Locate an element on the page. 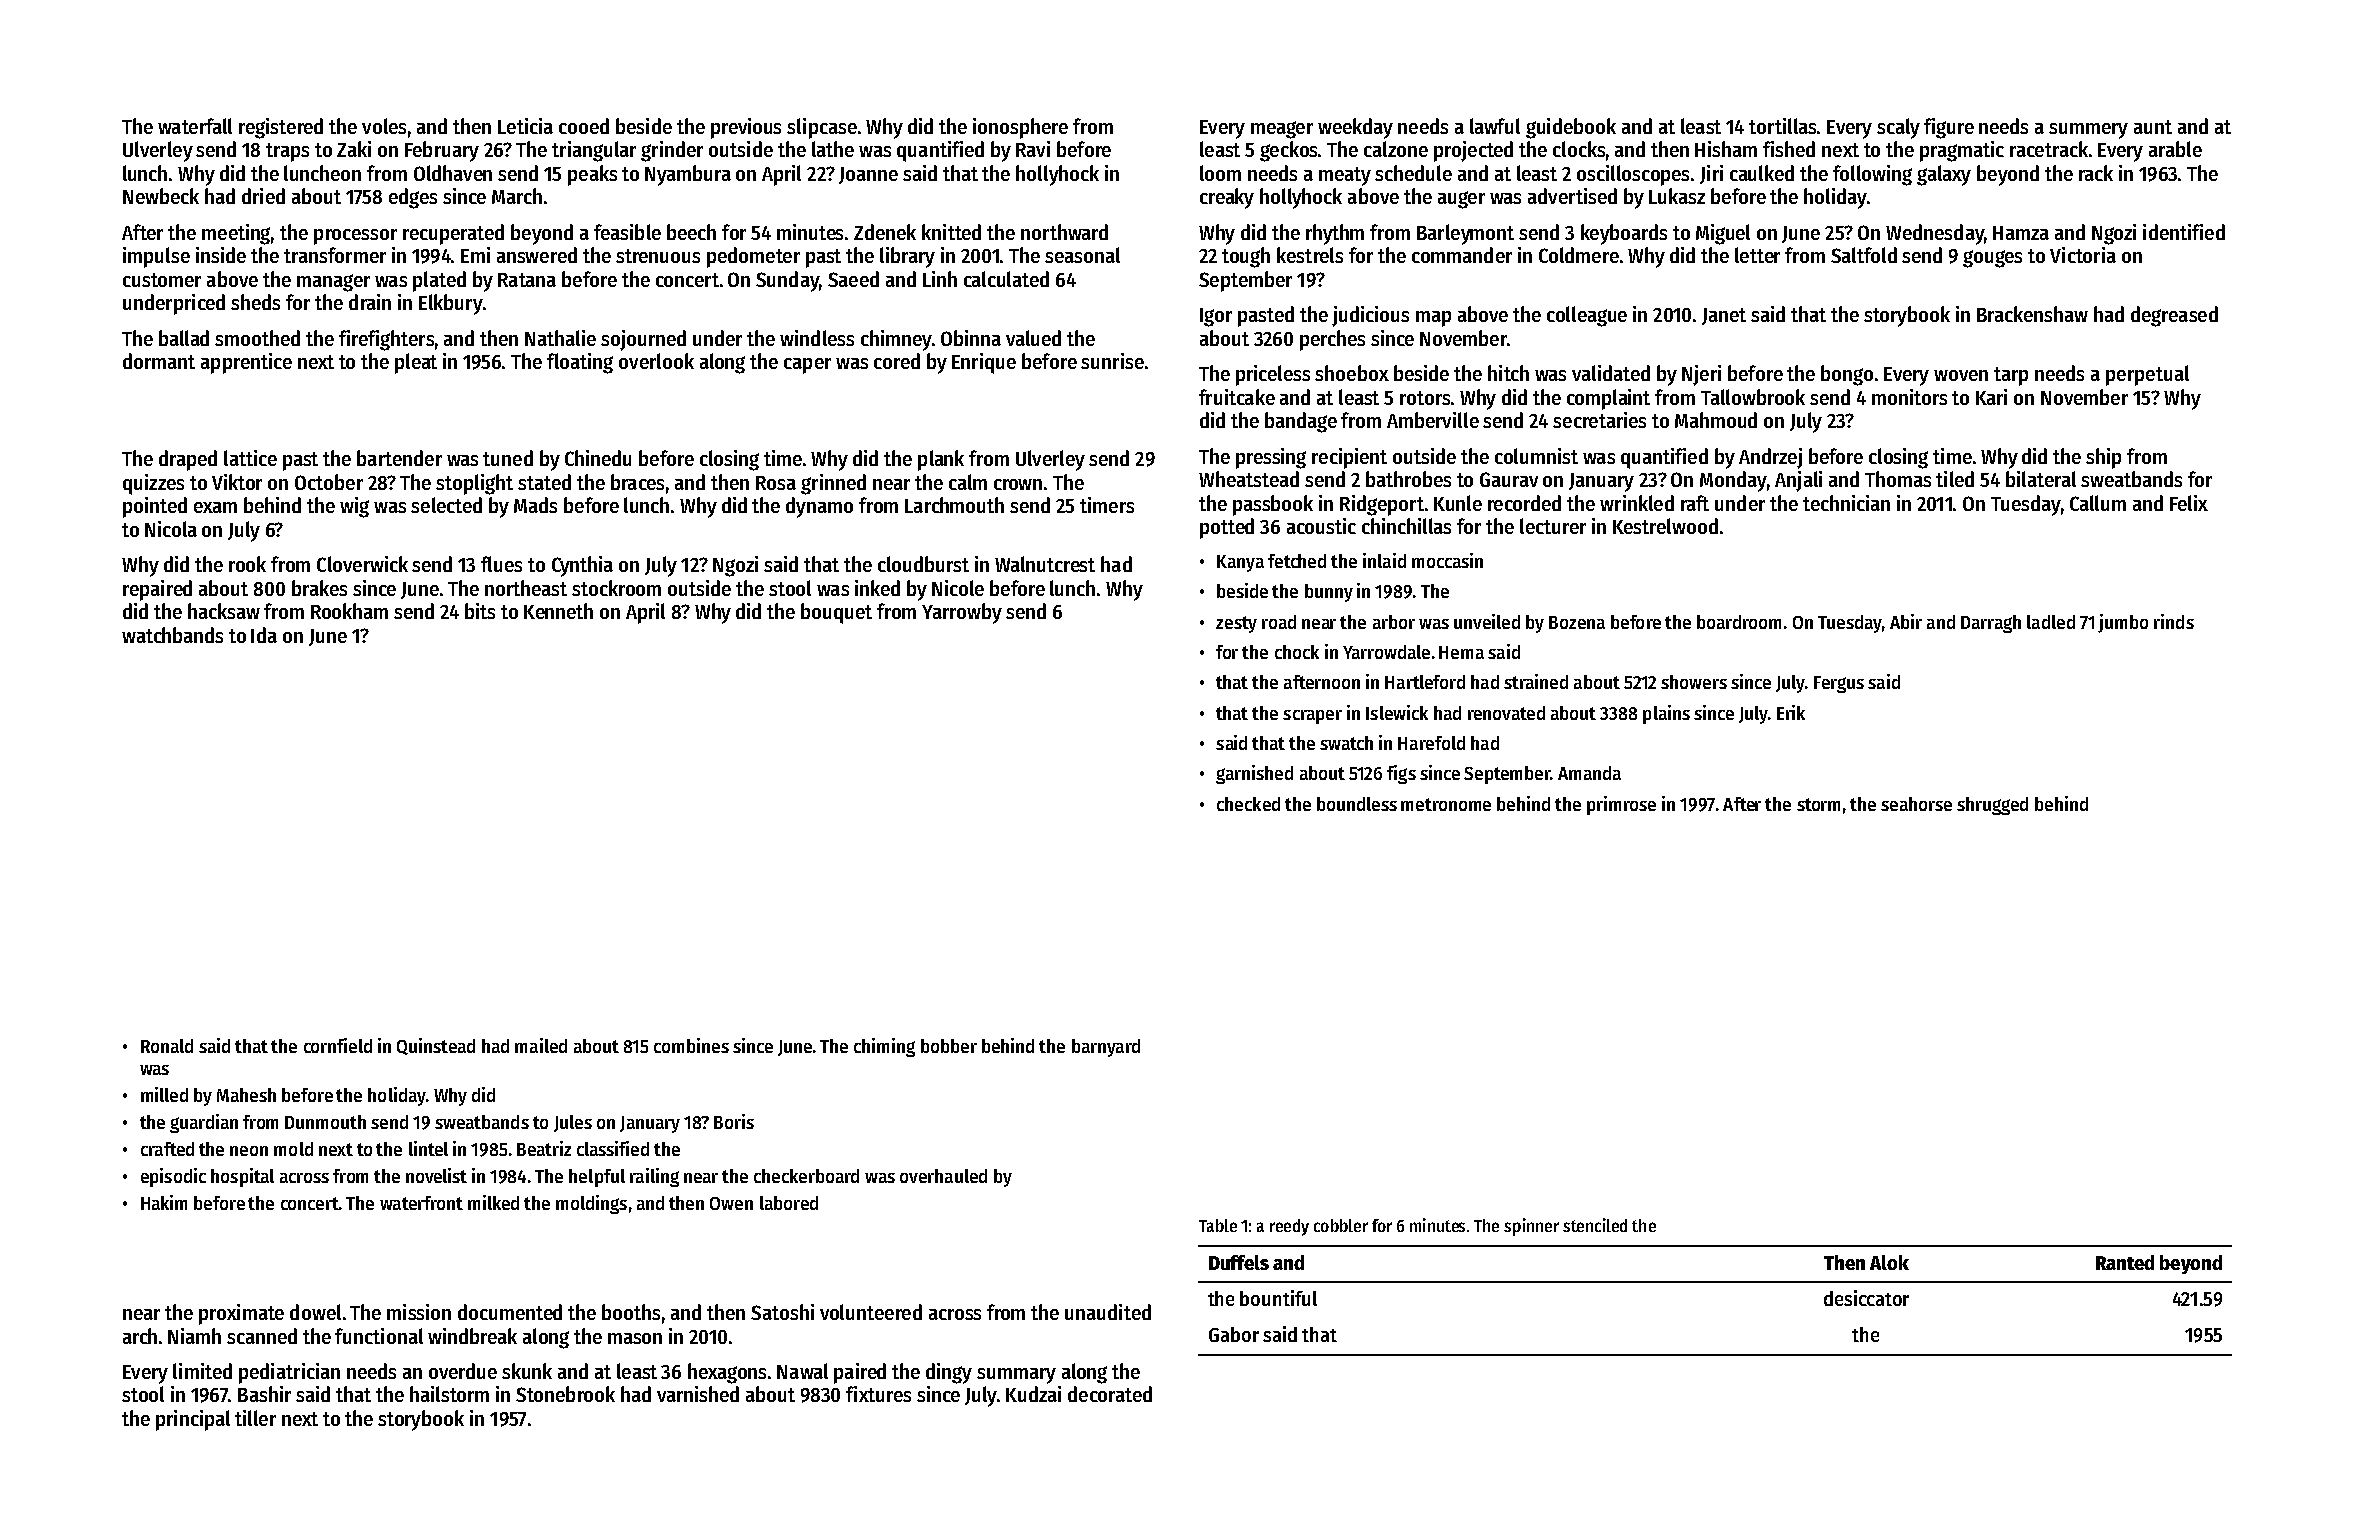  summery is located at coordinates (2088, 131).
